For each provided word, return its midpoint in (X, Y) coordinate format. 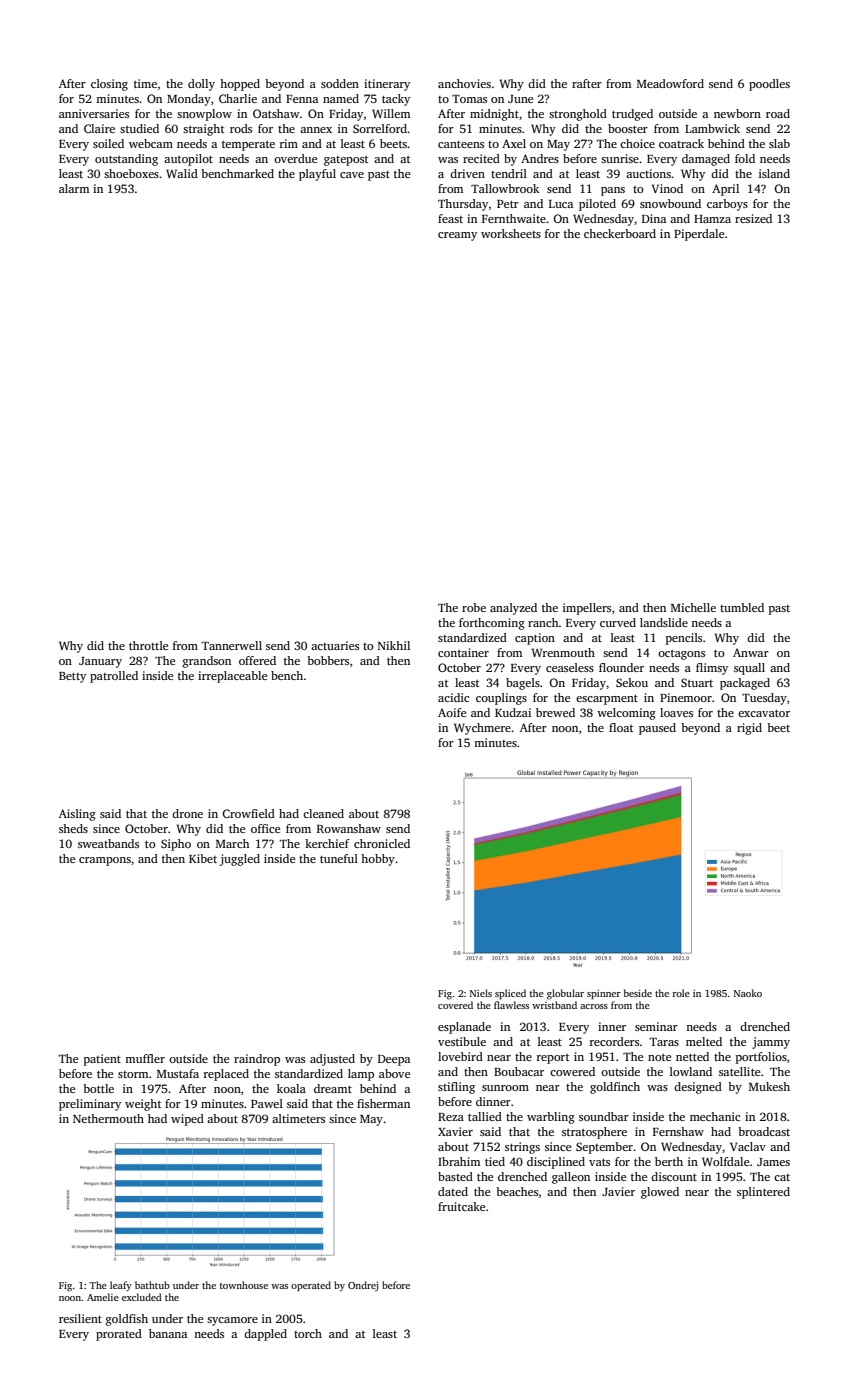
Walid (182, 173)
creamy (457, 236)
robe (474, 607)
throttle (148, 645)
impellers (587, 609)
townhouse (244, 1285)
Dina (654, 218)
